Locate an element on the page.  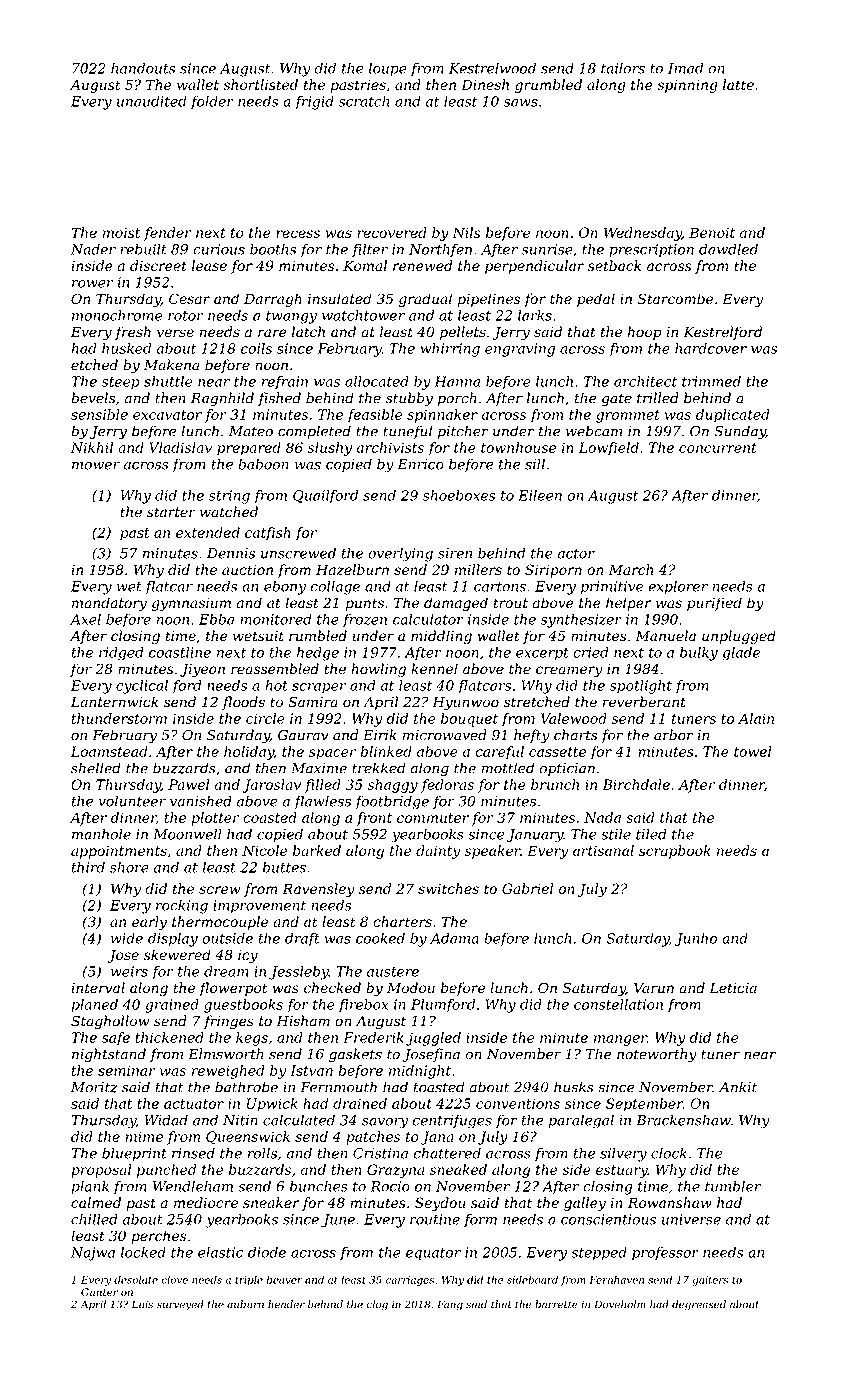
Varun is located at coordinates (654, 988).
